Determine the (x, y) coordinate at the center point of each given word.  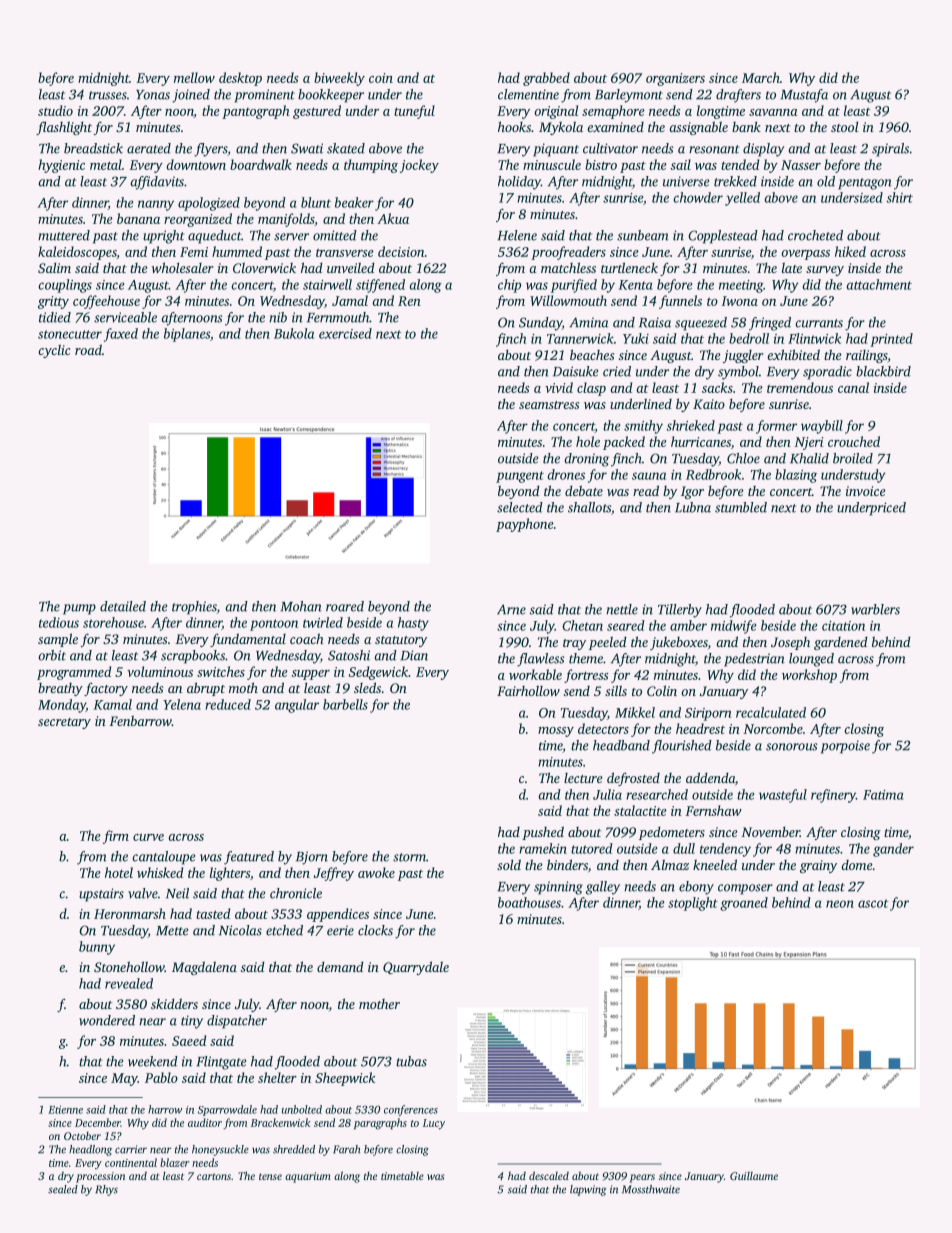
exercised (345, 333)
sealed (63, 1189)
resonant (714, 149)
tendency (725, 850)
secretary (64, 723)
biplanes (187, 335)
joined (191, 96)
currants (819, 323)
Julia (607, 794)
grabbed (546, 79)
